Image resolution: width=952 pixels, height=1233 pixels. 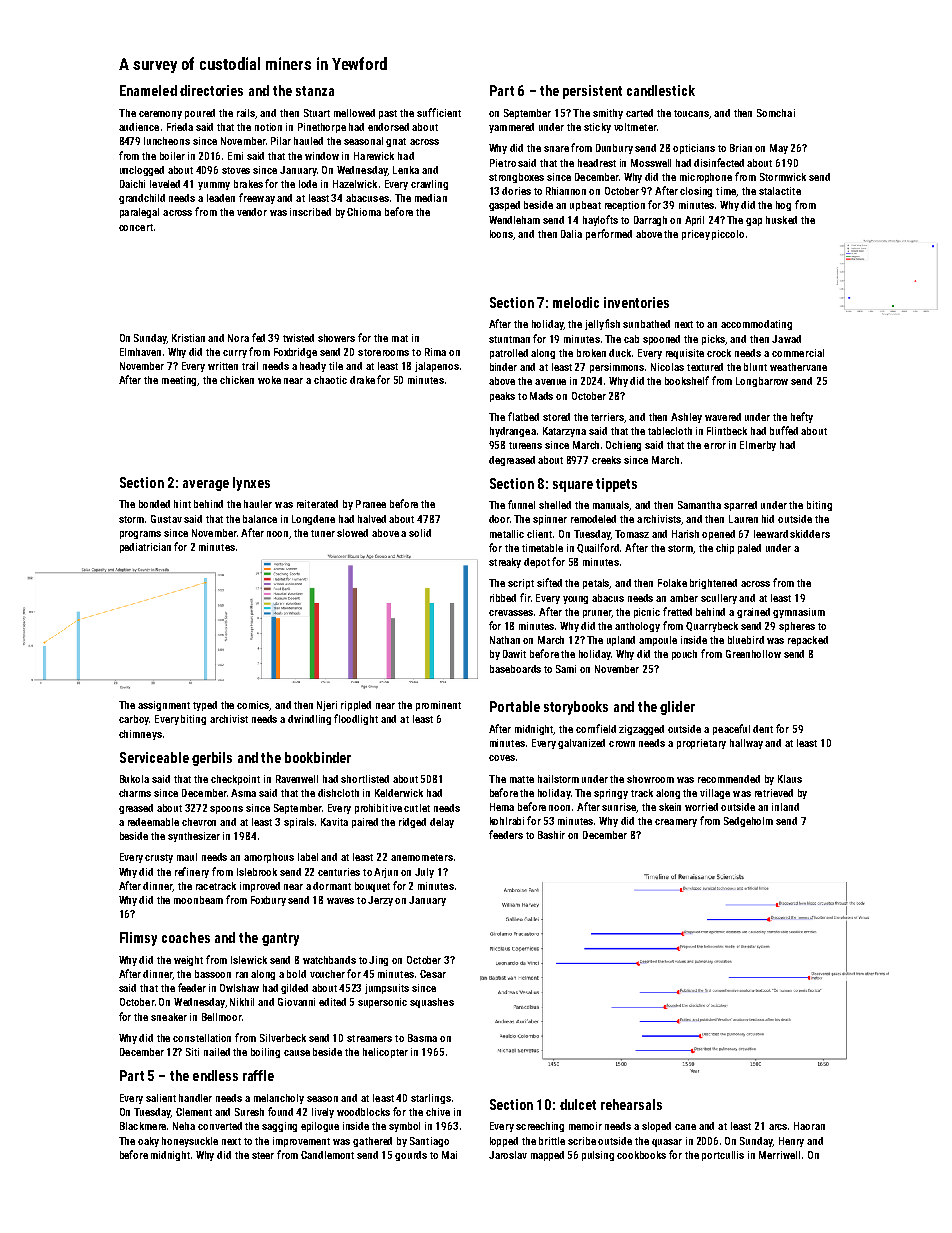 I want to click on directories, so click(x=211, y=90).
